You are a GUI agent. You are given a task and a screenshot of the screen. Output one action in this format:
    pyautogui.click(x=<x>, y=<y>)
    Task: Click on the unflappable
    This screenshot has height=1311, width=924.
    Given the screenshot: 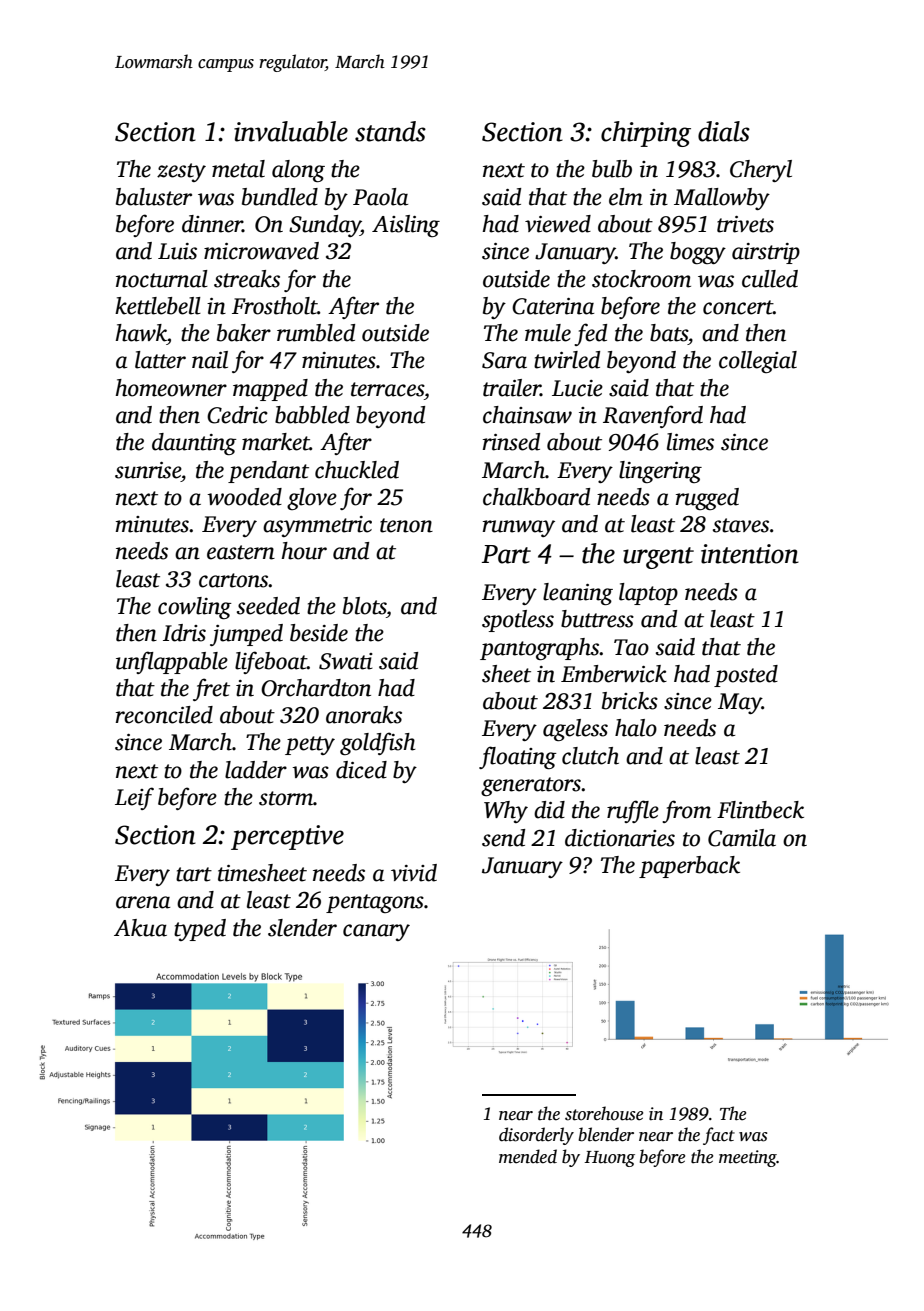 What is the action you would take?
    pyautogui.click(x=172, y=662)
